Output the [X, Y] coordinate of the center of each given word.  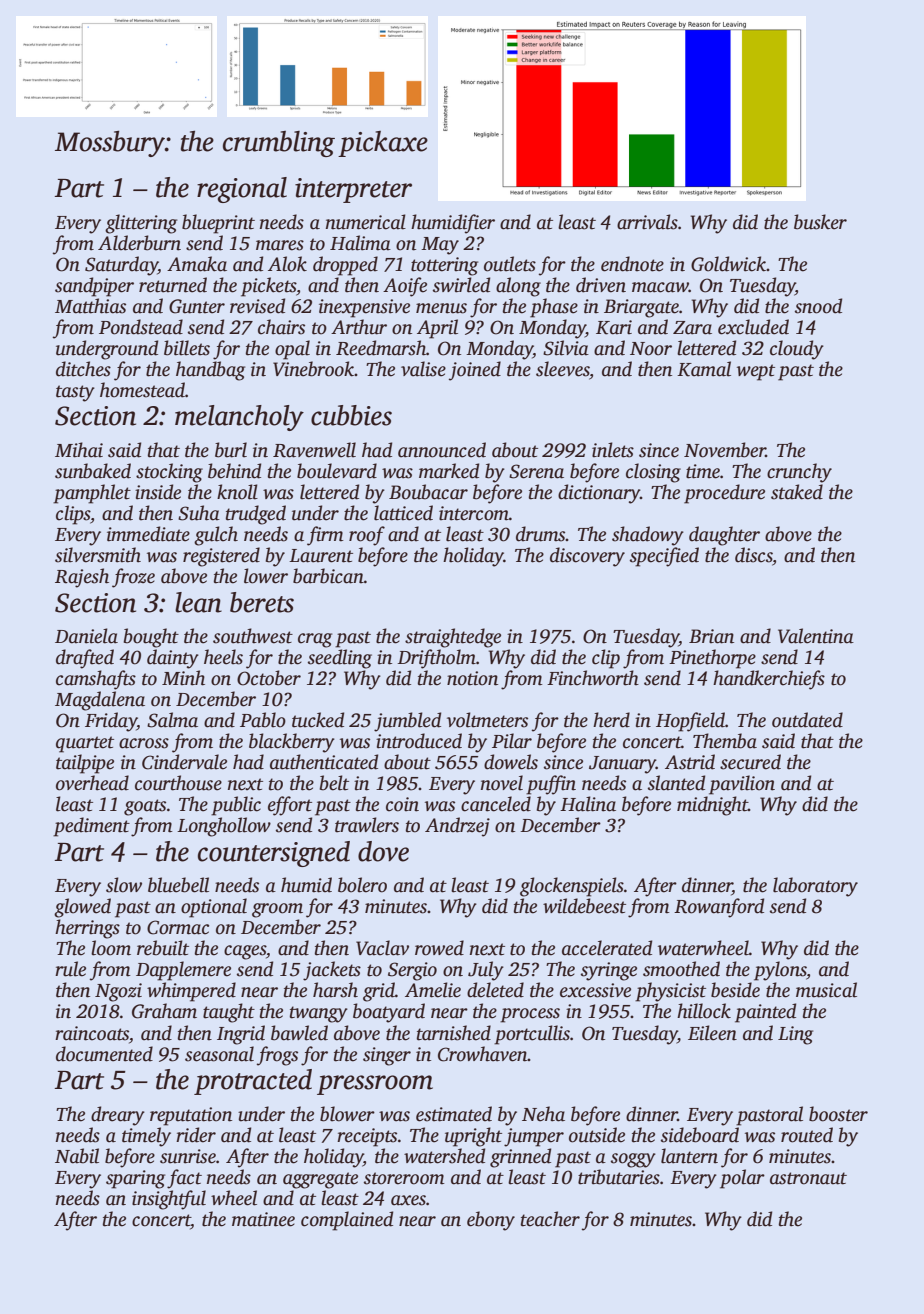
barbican [328, 576]
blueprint [218, 224]
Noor [651, 349]
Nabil [77, 1156]
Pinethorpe [712, 659]
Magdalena [100, 701]
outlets [510, 264]
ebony [491, 1221]
